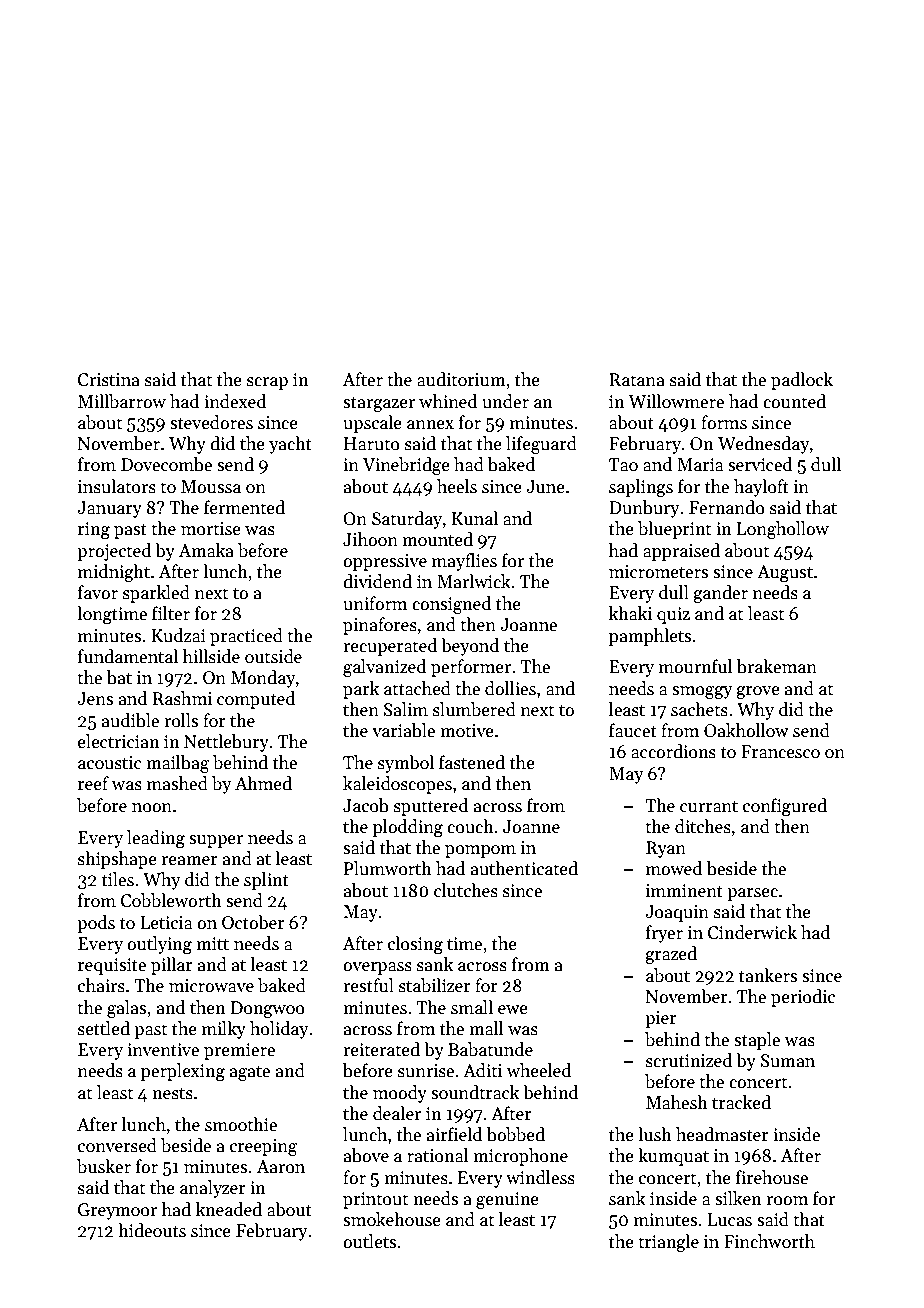  I want to click on heels, so click(457, 486).
